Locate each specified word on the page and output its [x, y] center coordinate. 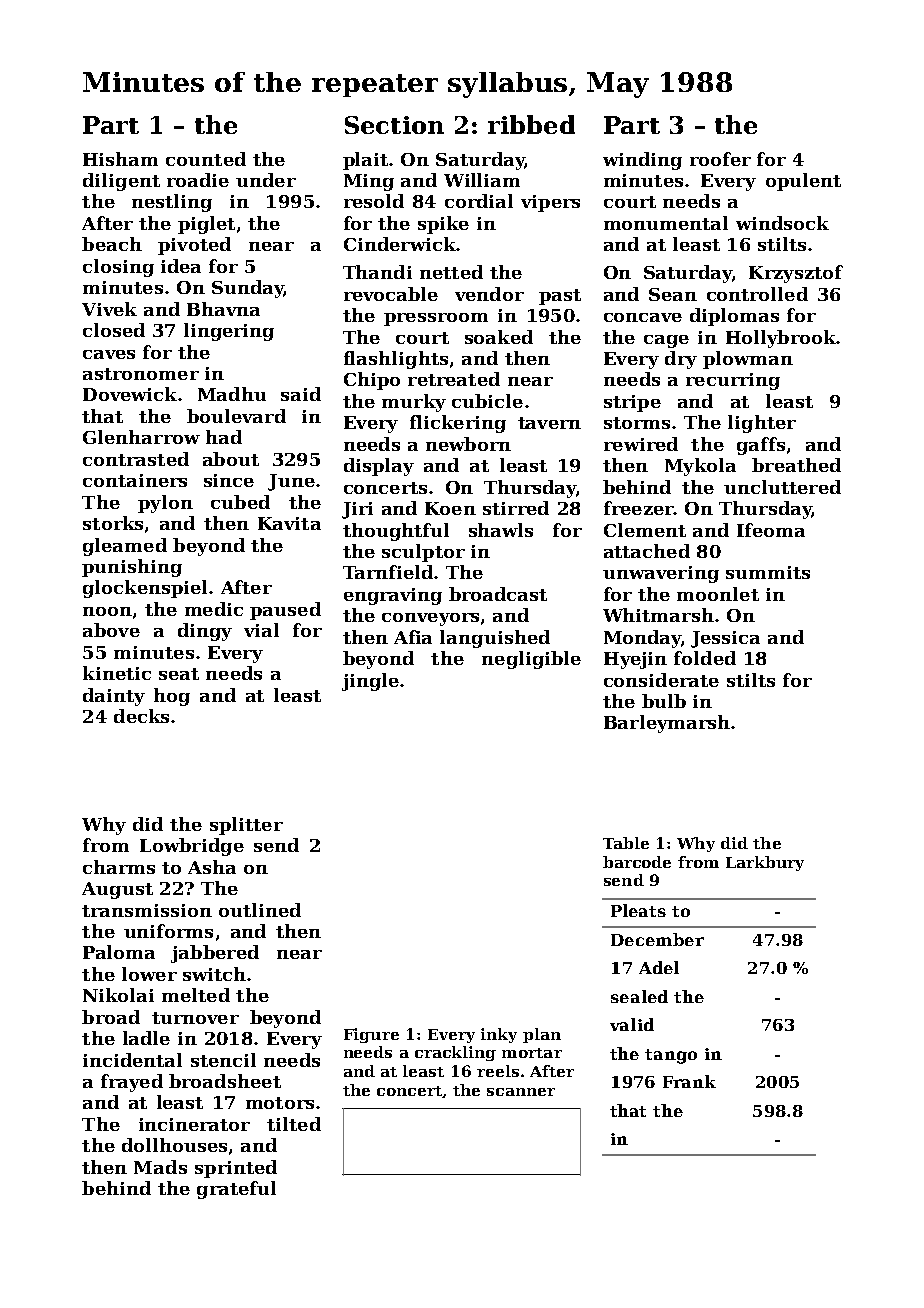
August [117, 890]
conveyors [430, 619]
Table [626, 843]
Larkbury [765, 863]
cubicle [487, 401]
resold [374, 201]
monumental [666, 223]
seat [179, 674]
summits [768, 572]
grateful [236, 1190]
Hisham [120, 159]
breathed [796, 465]
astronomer [141, 374]
